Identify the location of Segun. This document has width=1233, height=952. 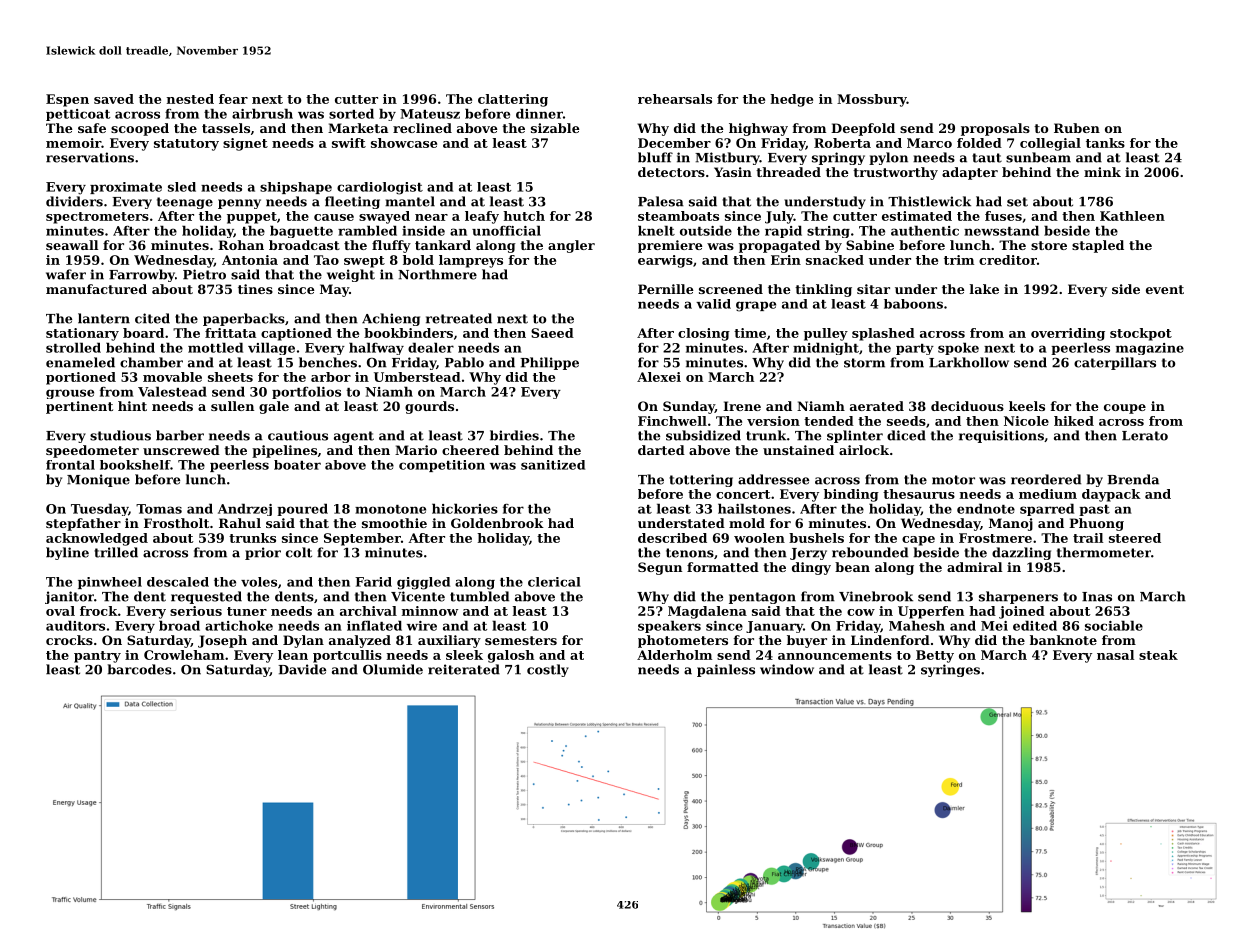
(660, 568).
